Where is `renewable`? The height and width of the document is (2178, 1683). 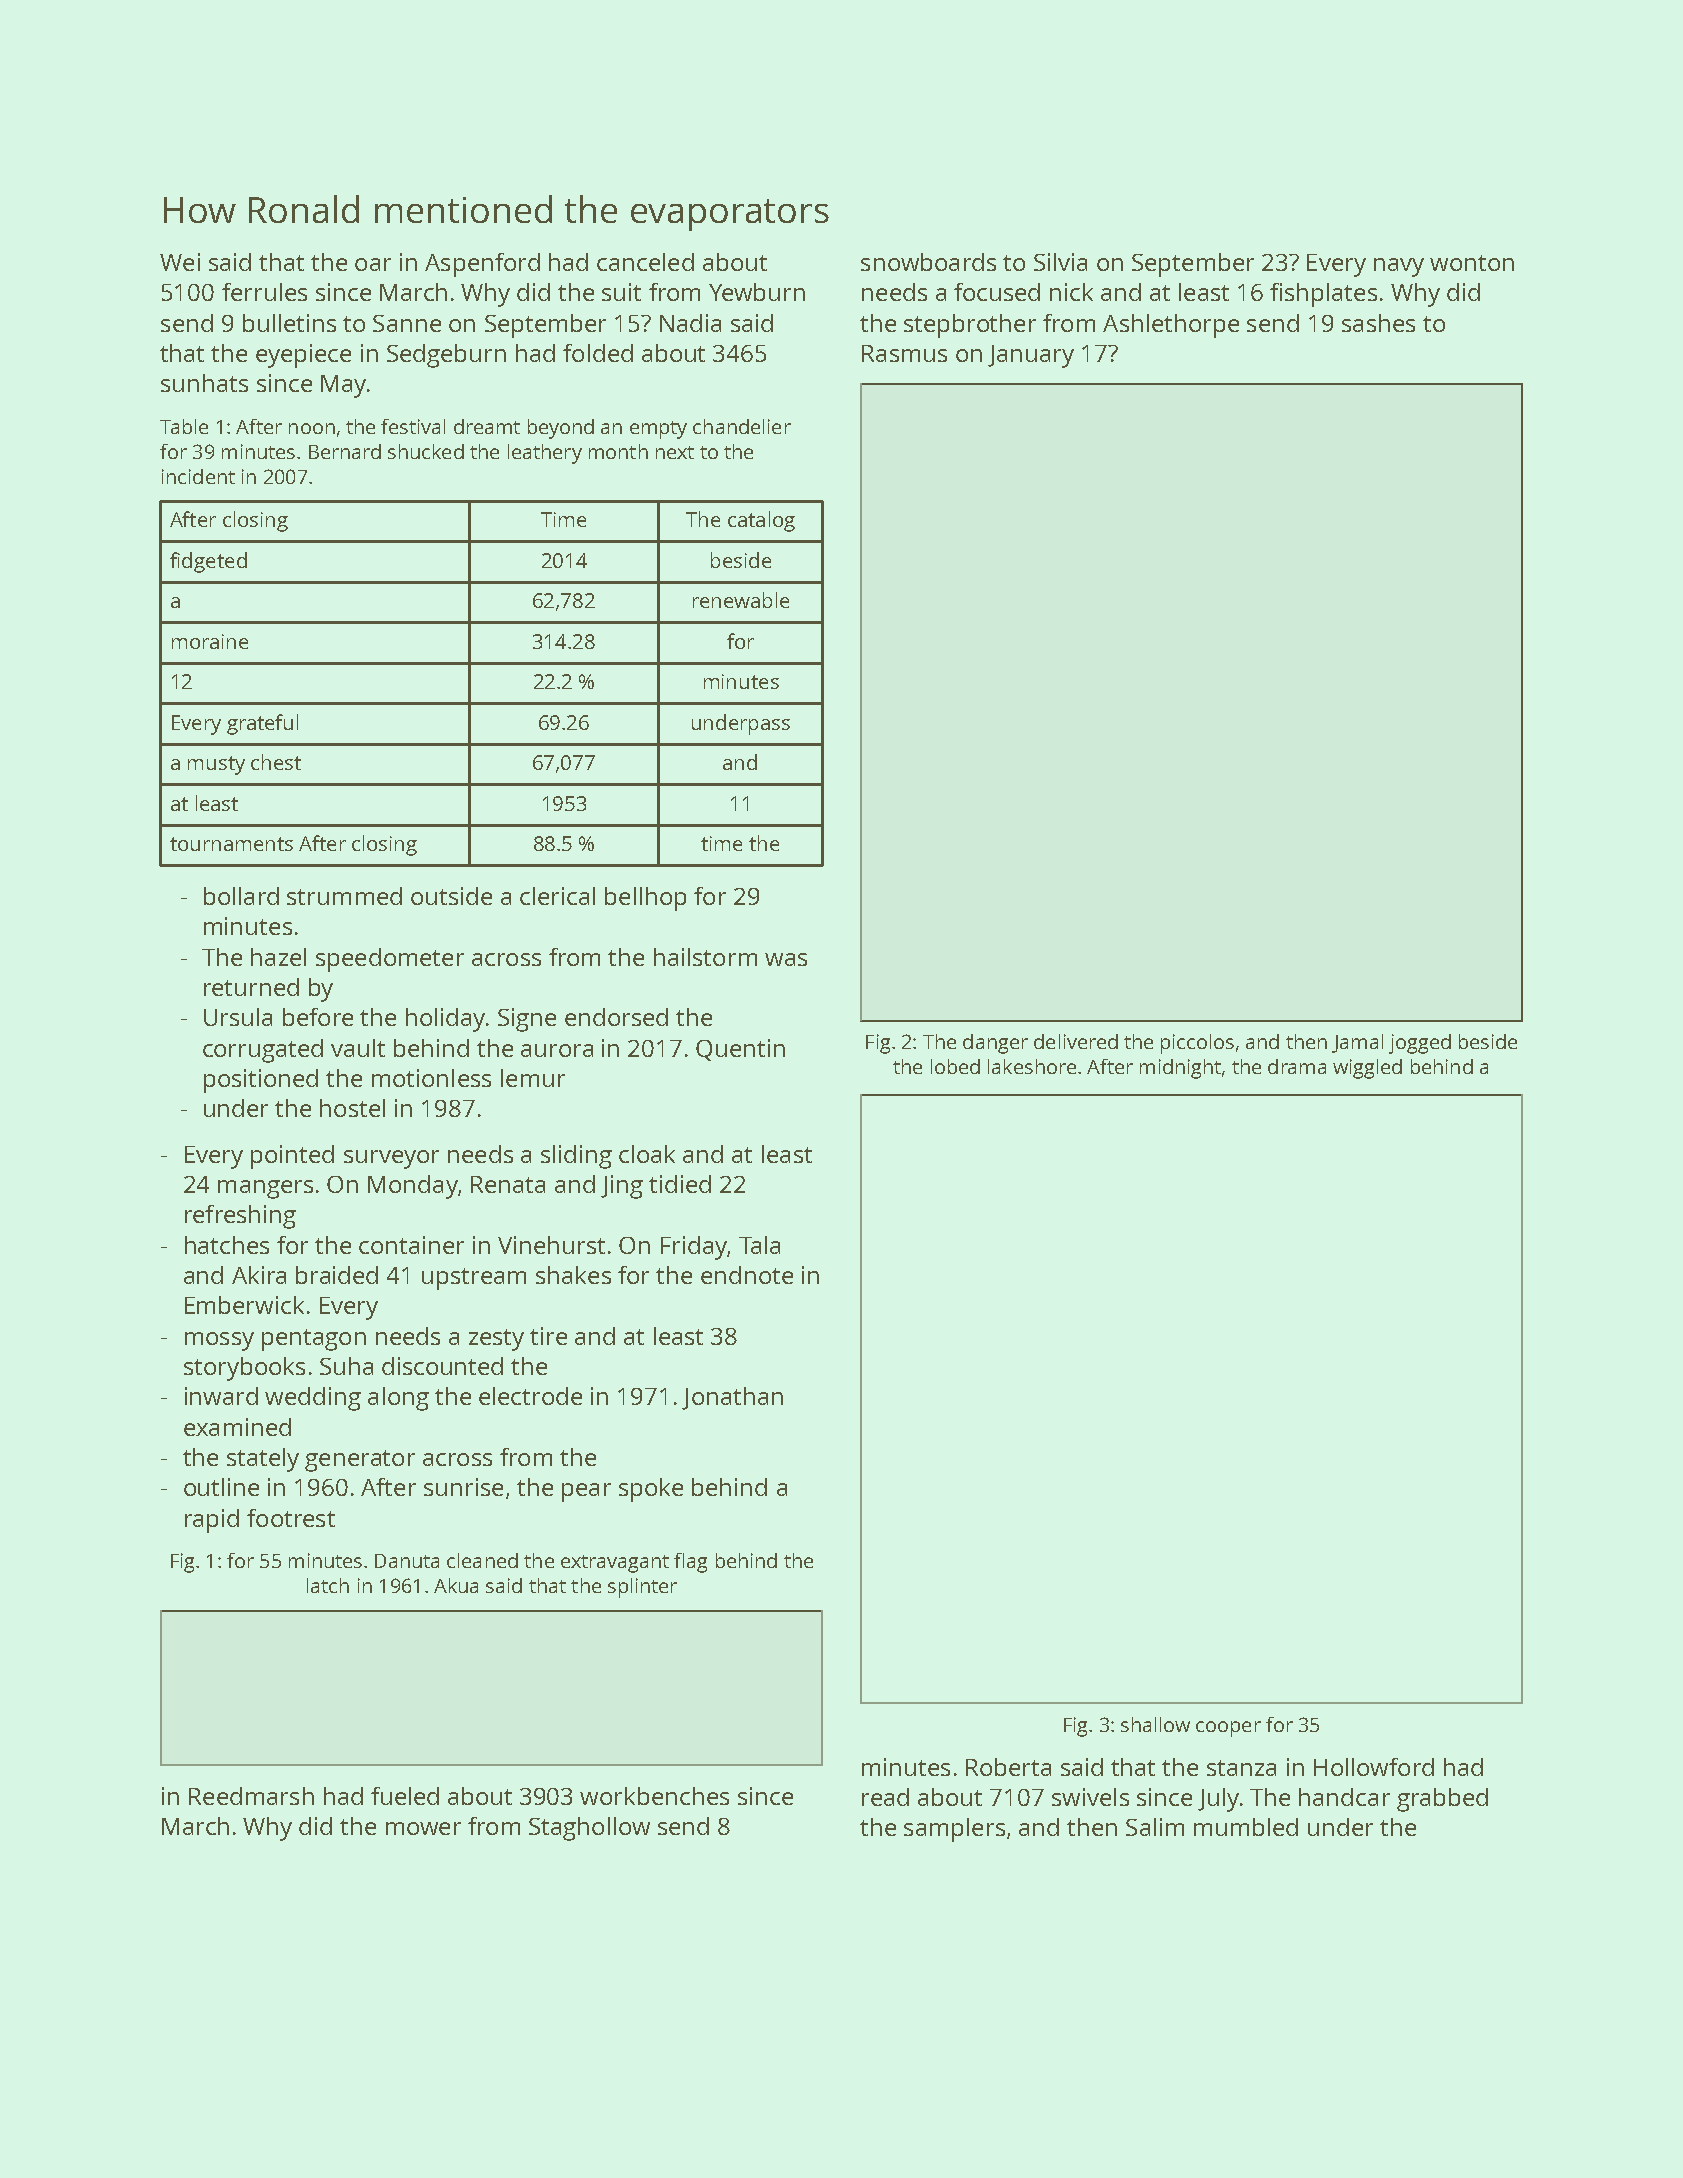
renewable is located at coordinates (741, 600).
